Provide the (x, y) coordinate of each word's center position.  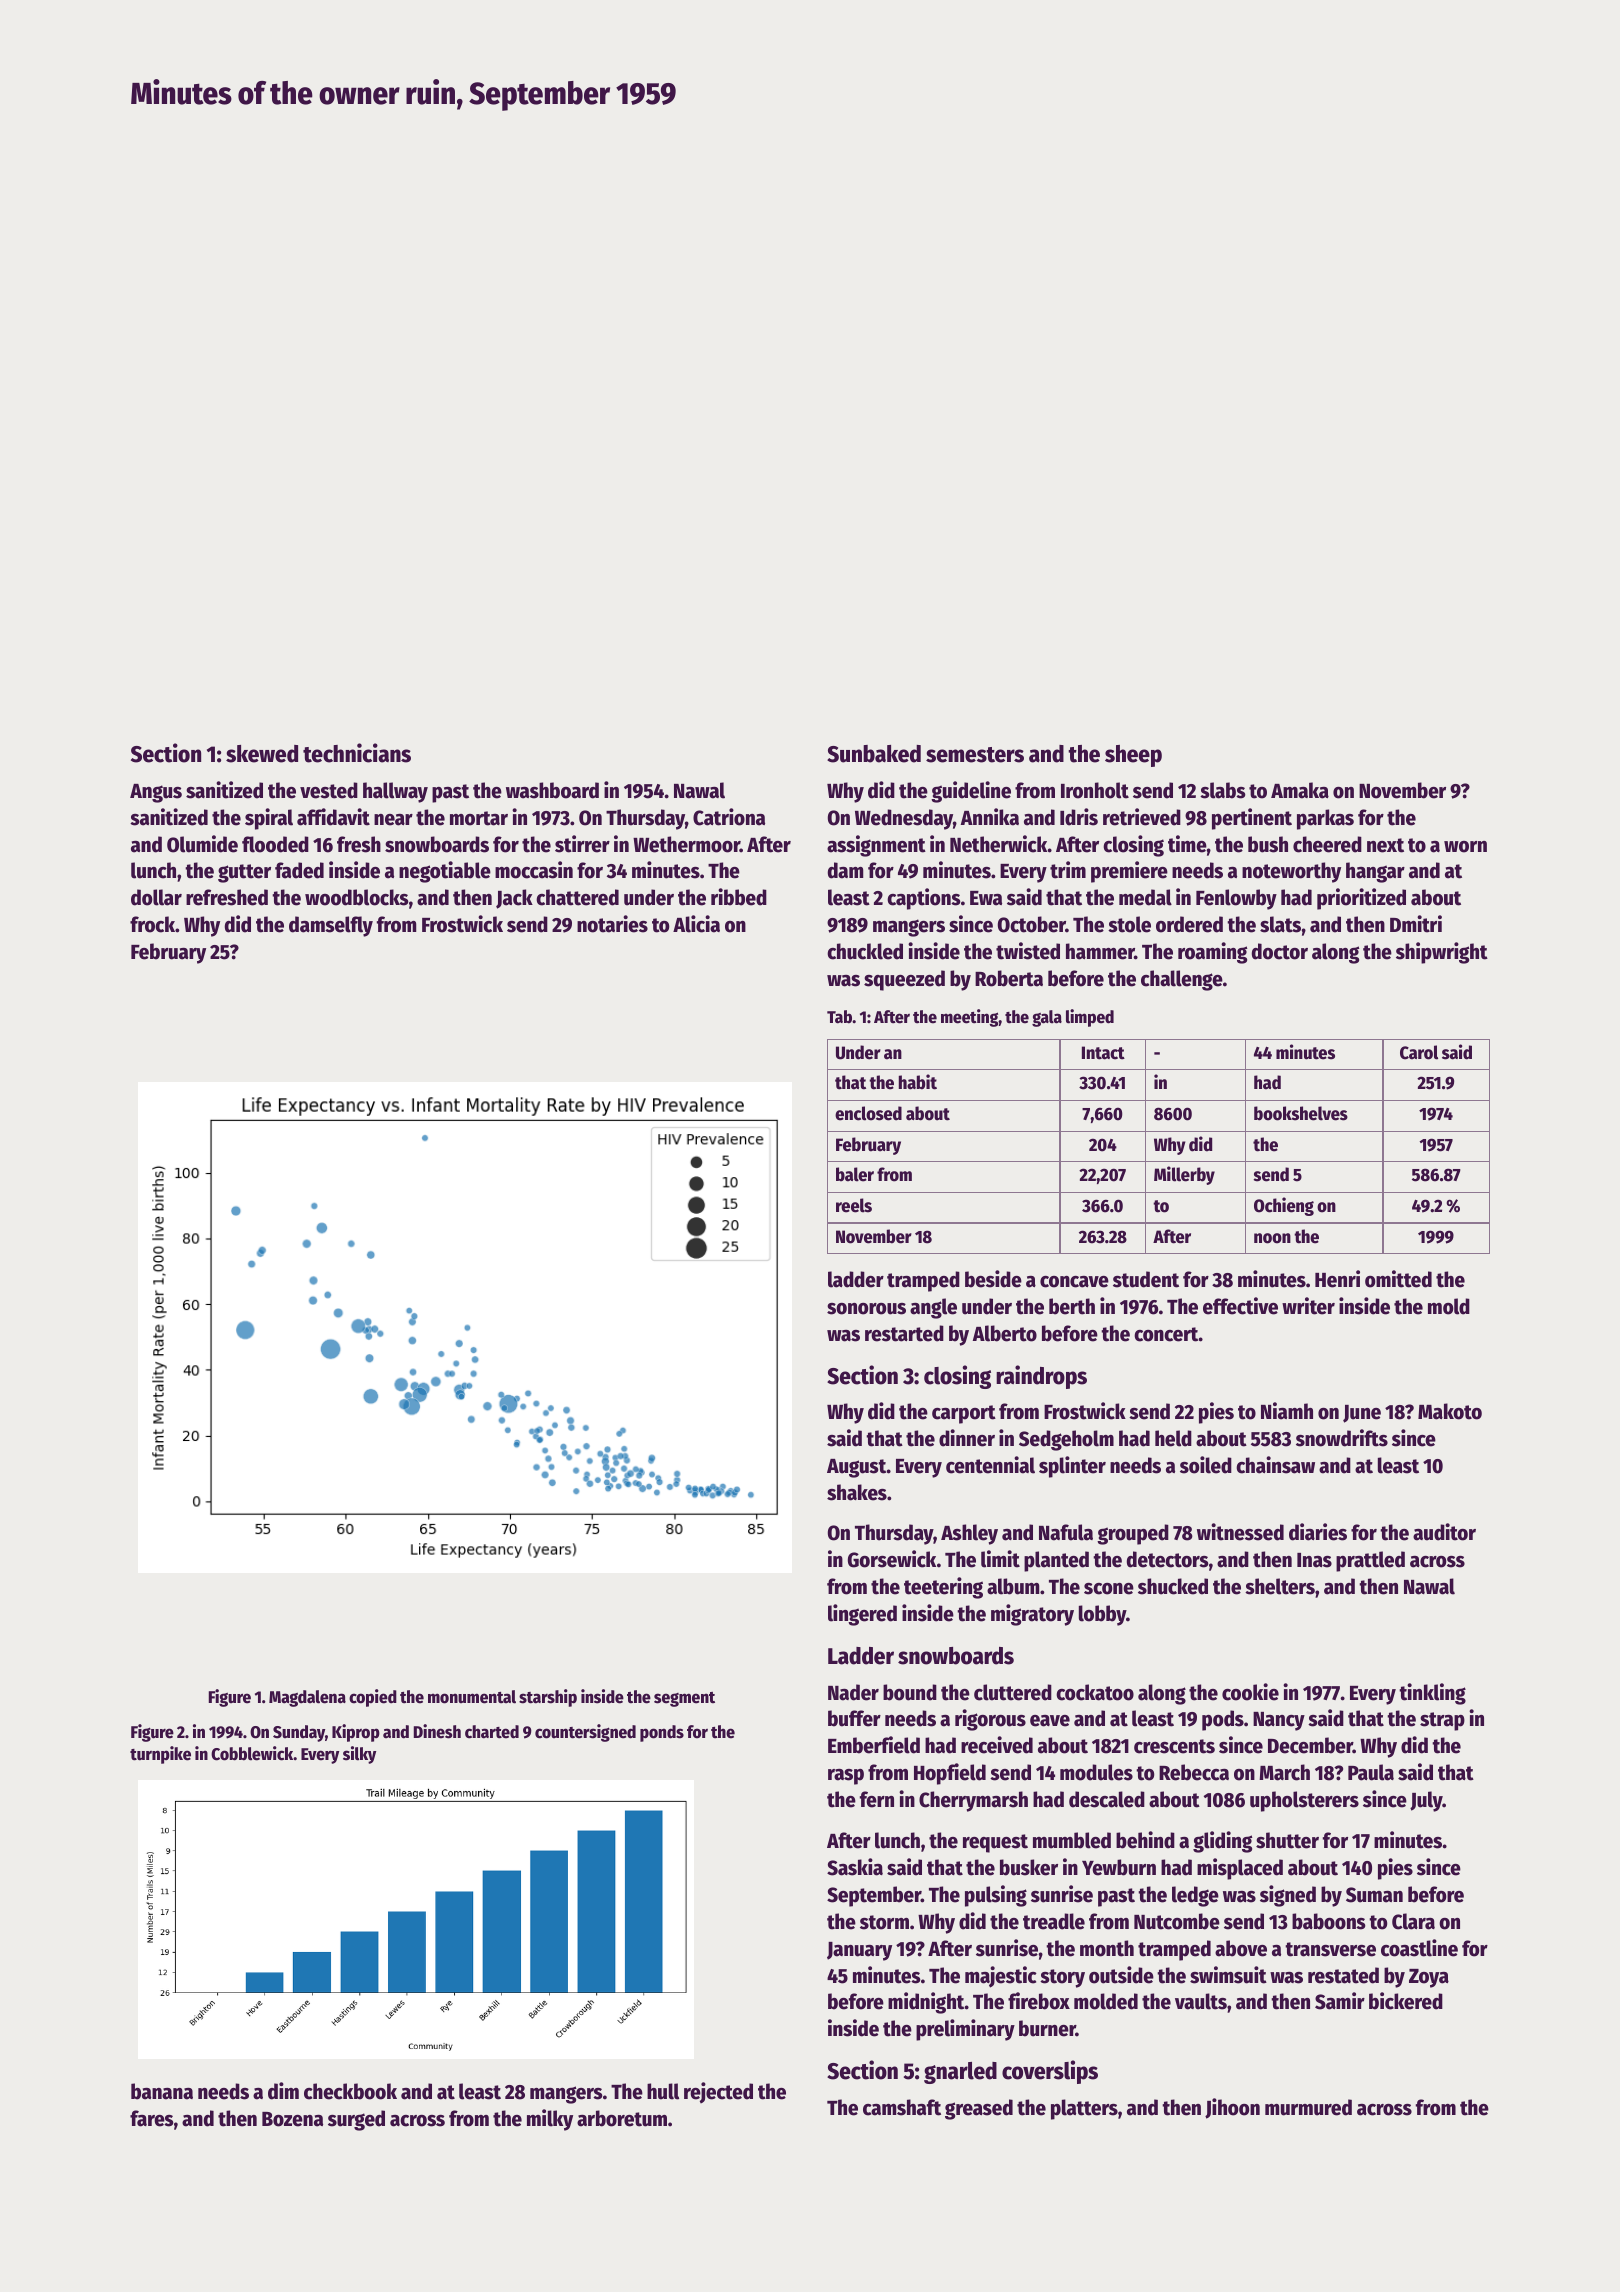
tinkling (1432, 1694)
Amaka (1300, 790)
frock (152, 924)
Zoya (1429, 1978)
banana (162, 2091)
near (393, 820)
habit (918, 1082)
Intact (1103, 1053)
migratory (1032, 1615)
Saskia (855, 1867)
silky (359, 1755)
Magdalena (307, 1698)
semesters (975, 755)
